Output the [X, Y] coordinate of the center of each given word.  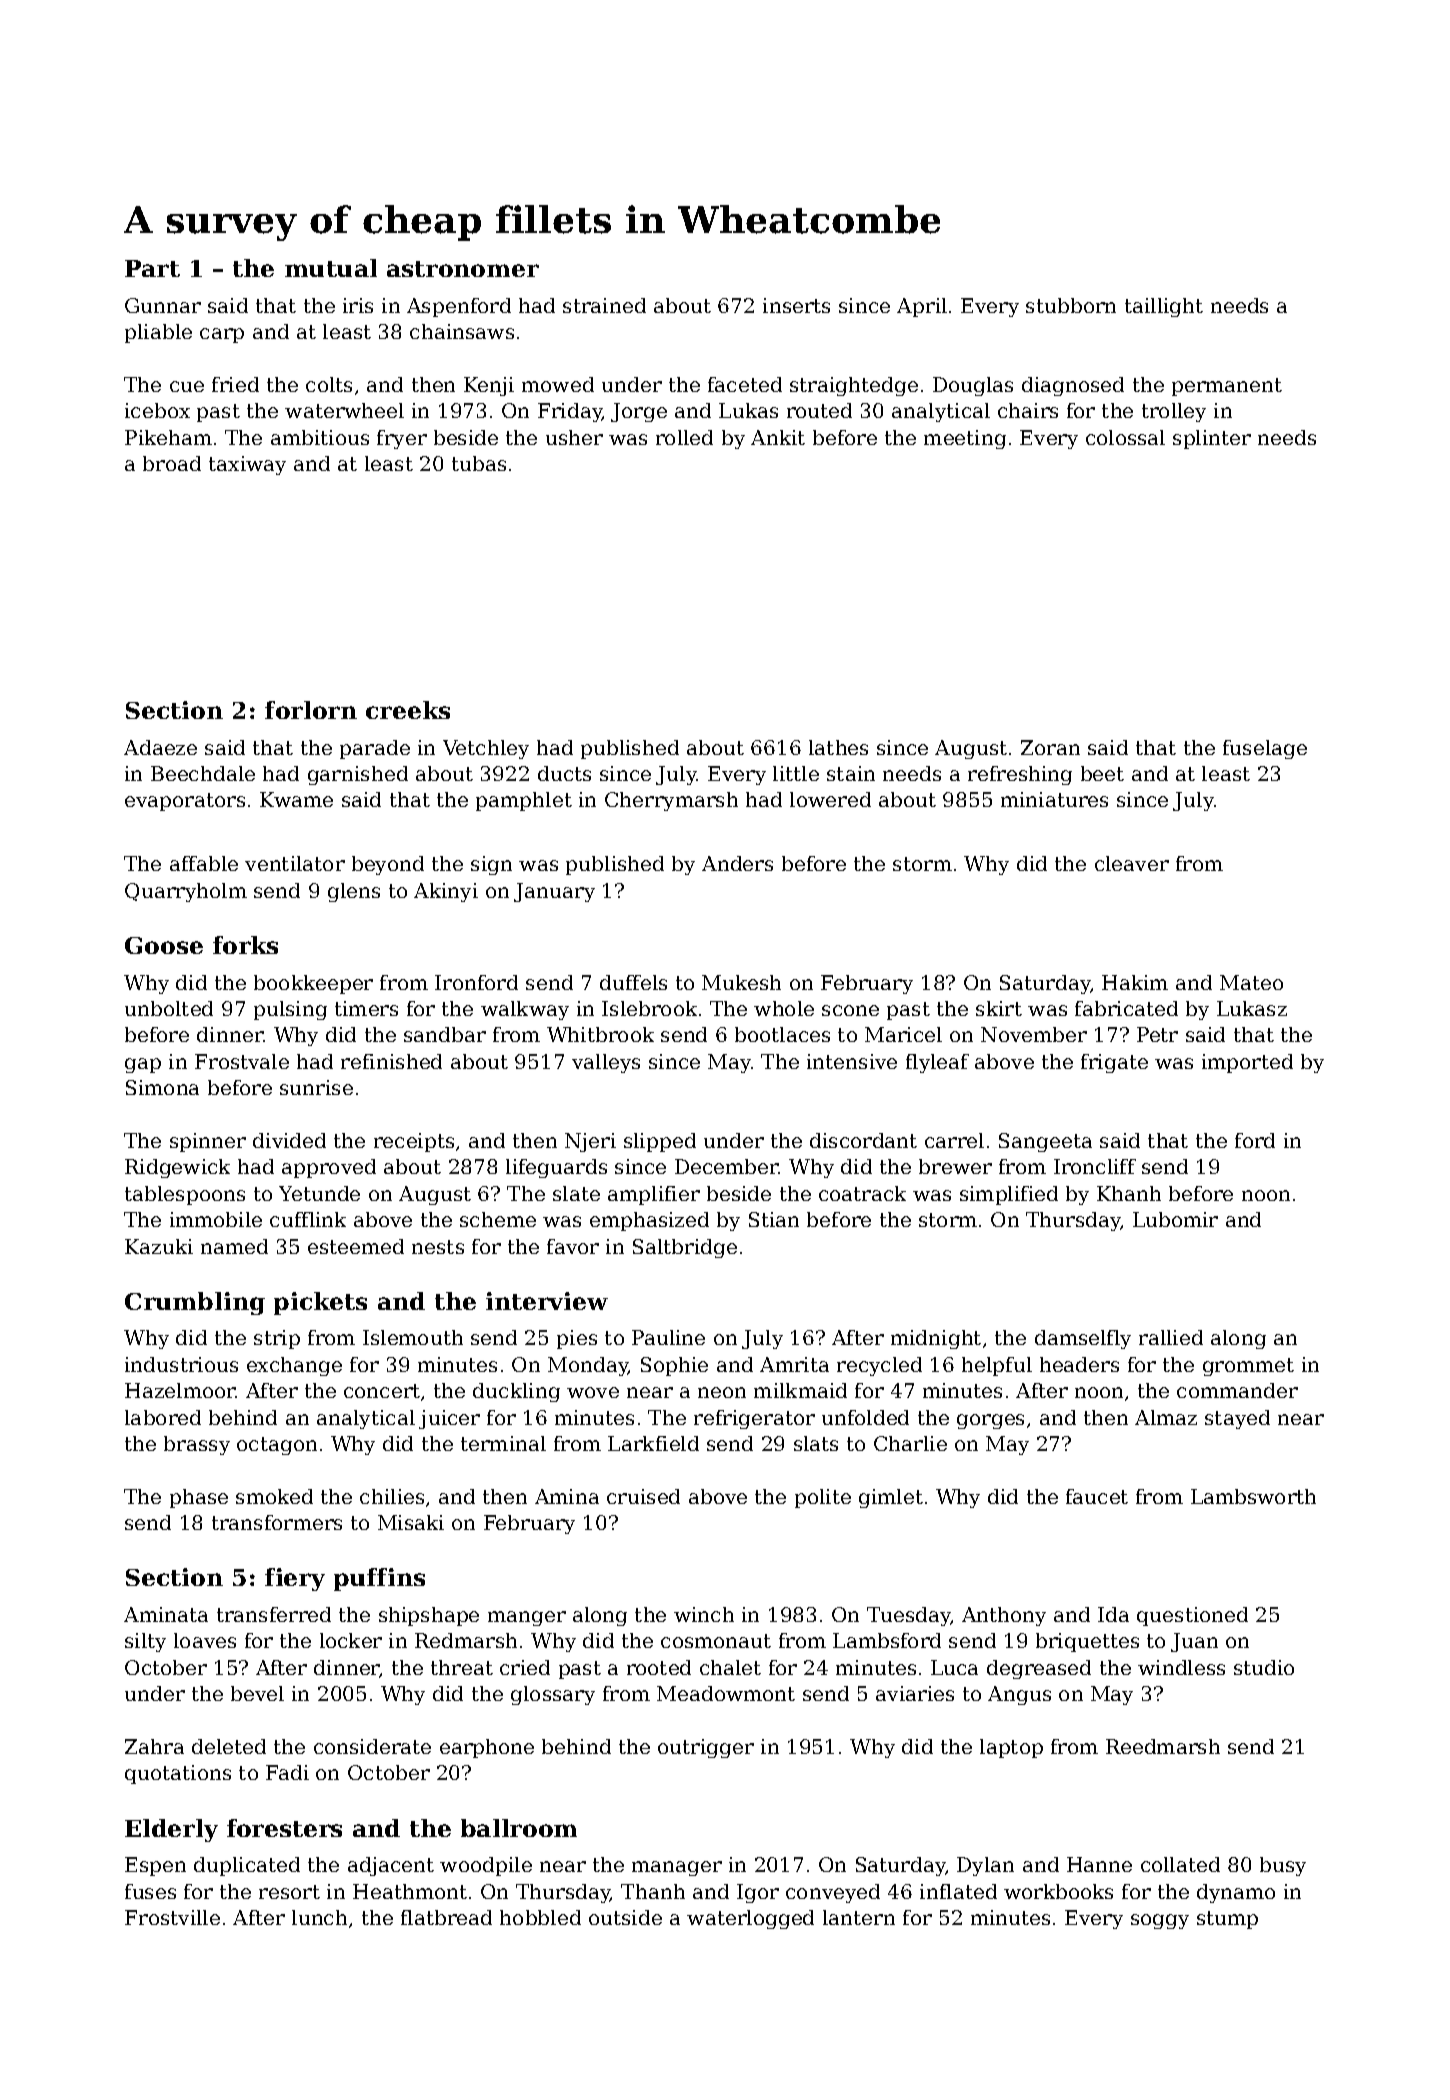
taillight [1164, 307]
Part [152, 268]
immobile [216, 1219]
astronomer [463, 269]
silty [145, 1642]
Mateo [1251, 982]
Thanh [653, 1891]
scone [850, 1010]
